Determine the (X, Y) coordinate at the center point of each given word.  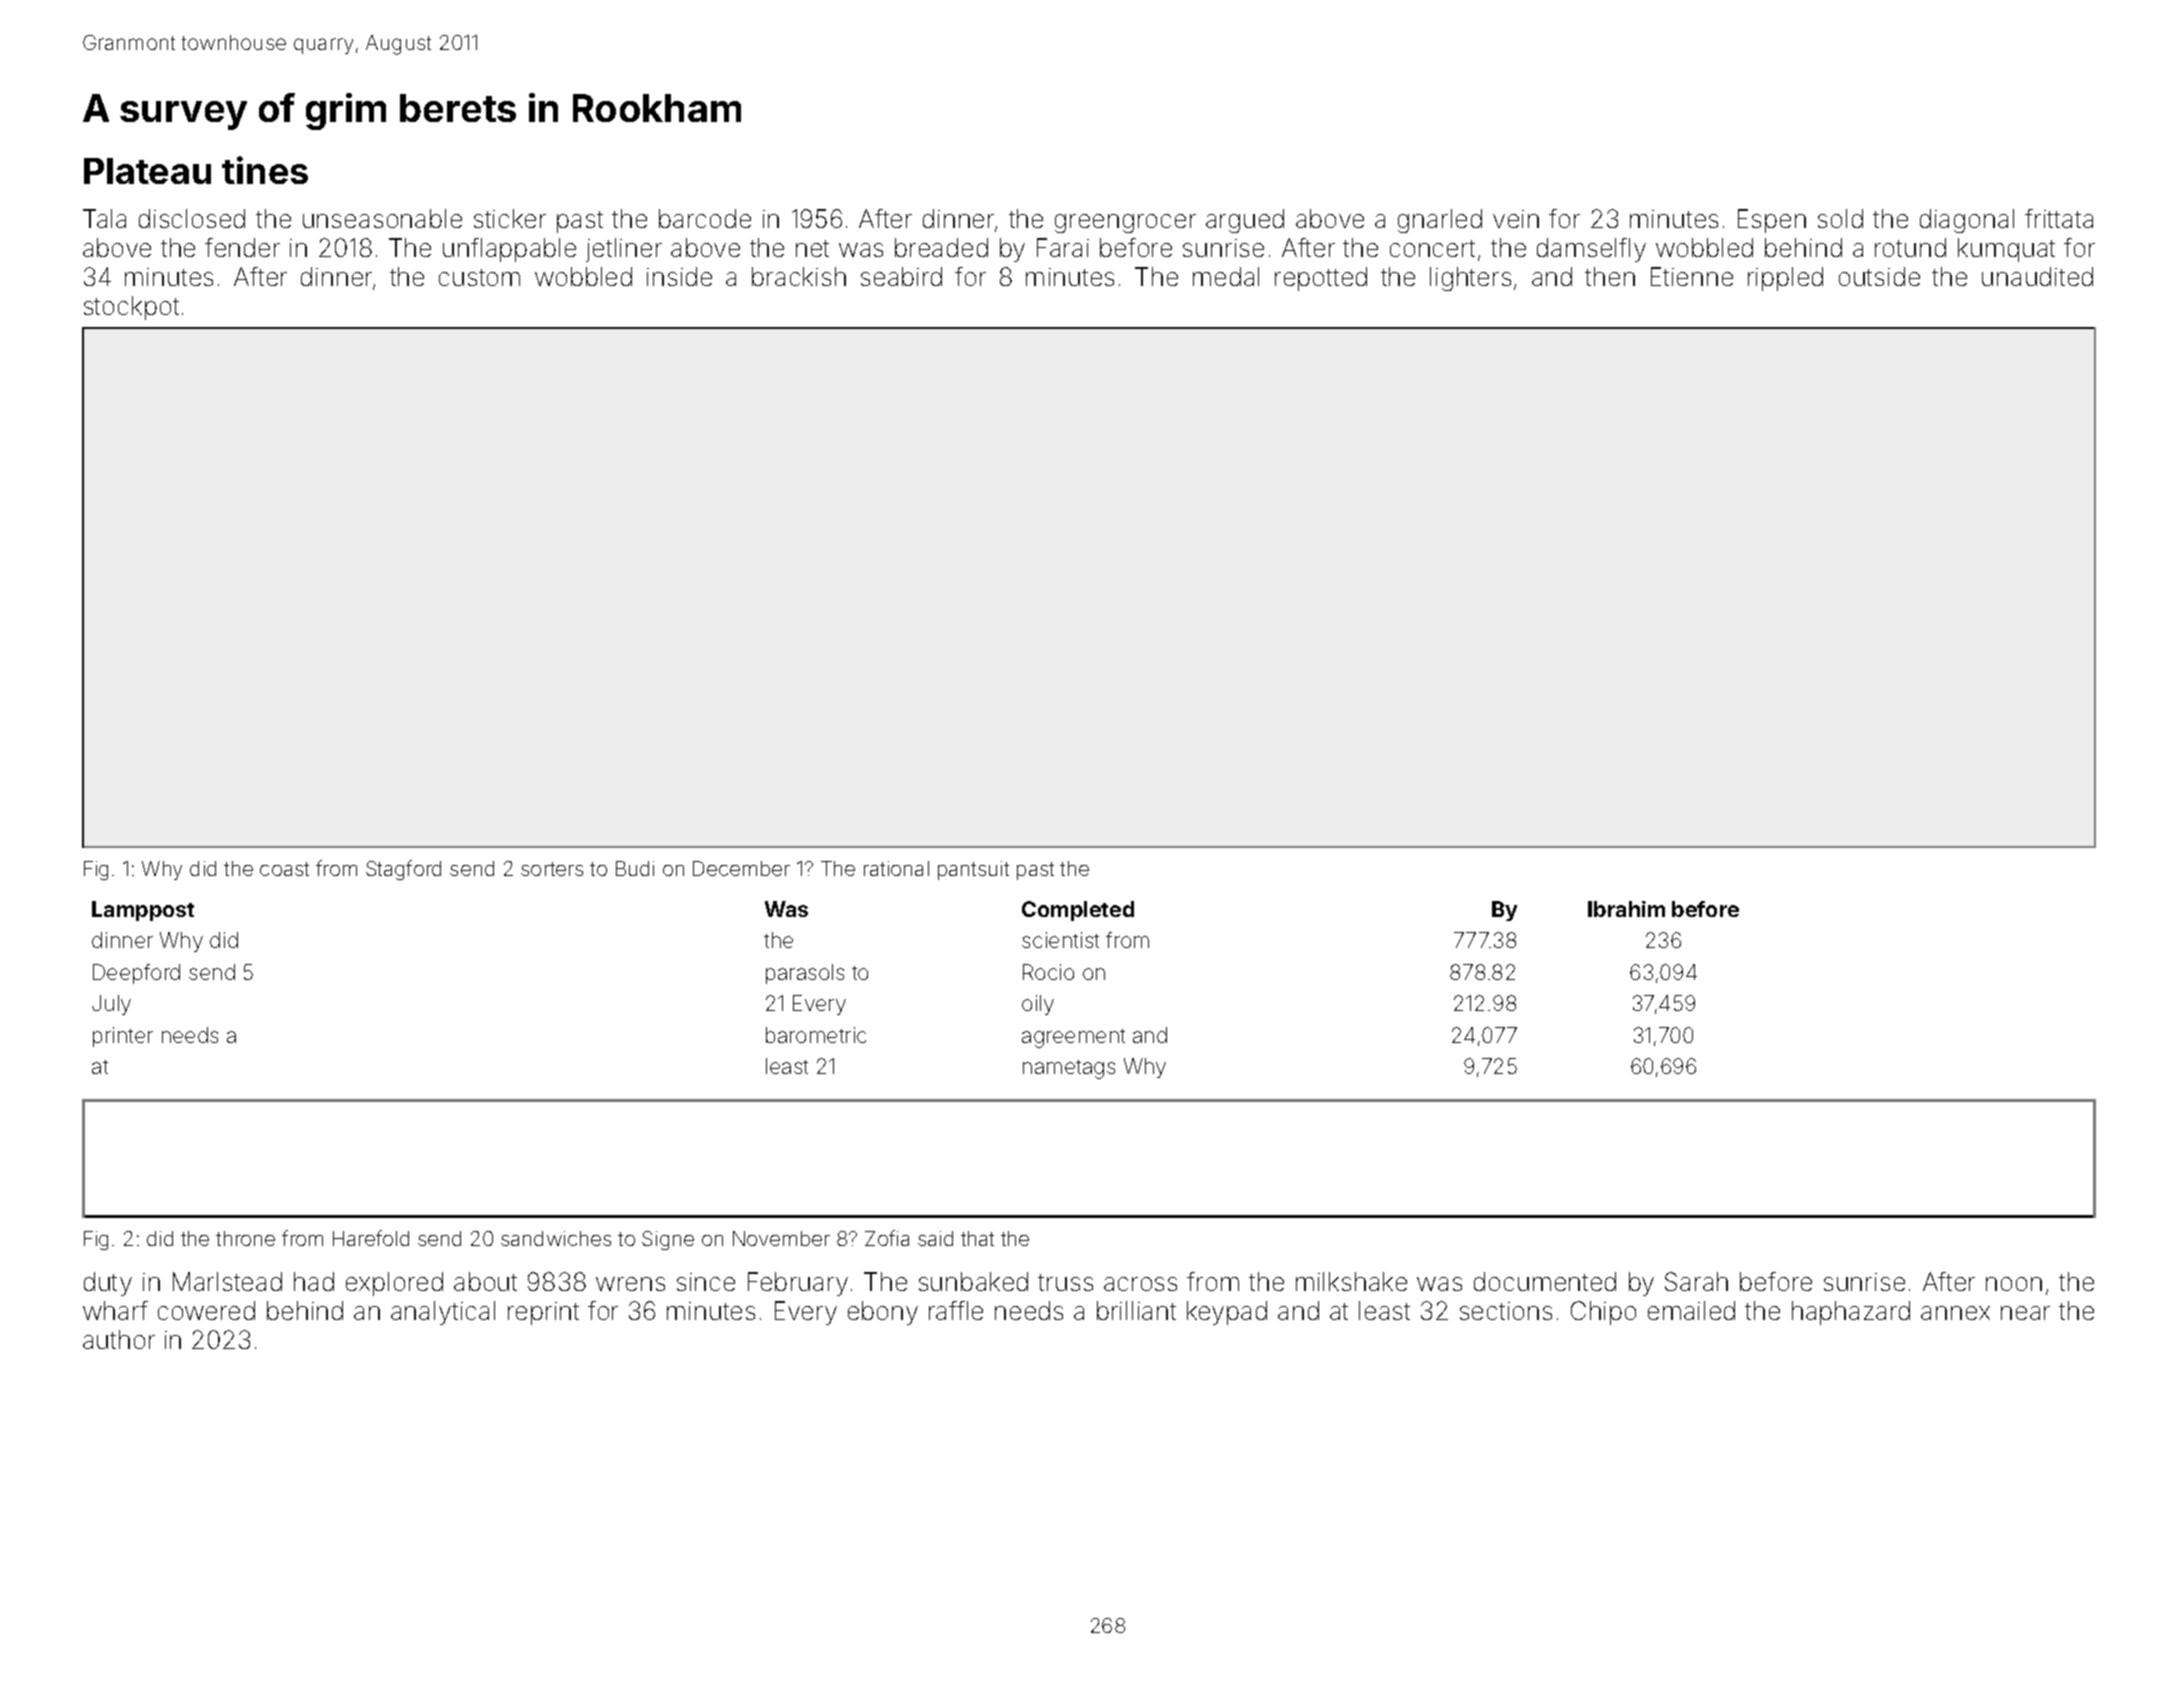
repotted (1321, 279)
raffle (956, 1310)
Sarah (1696, 1281)
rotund (1910, 247)
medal (1226, 276)
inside (679, 276)
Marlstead (227, 1281)
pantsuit (973, 870)
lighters (1470, 279)
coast (284, 869)
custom (479, 277)
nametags (1069, 1069)
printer (123, 1037)
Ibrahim (1626, 909)
